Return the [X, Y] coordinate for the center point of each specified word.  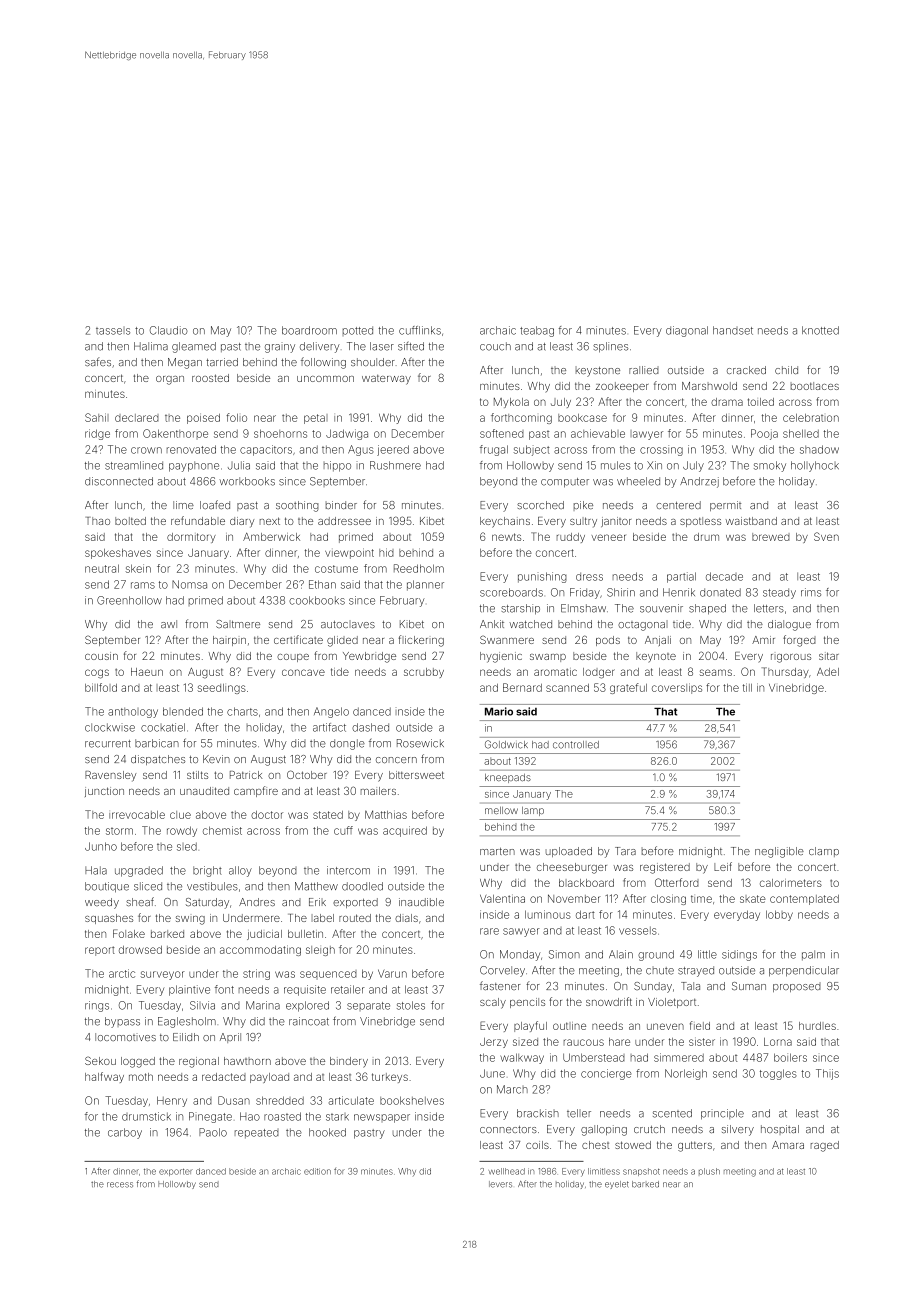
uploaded [569, 852]
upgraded [139, 871]
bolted [130, 521]
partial [681, 577]
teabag [537, 331]
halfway [104, 1077]
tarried [222, 362]
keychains [505, 522]
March [512, 1089]
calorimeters [791, 883]
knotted [820, 330]
